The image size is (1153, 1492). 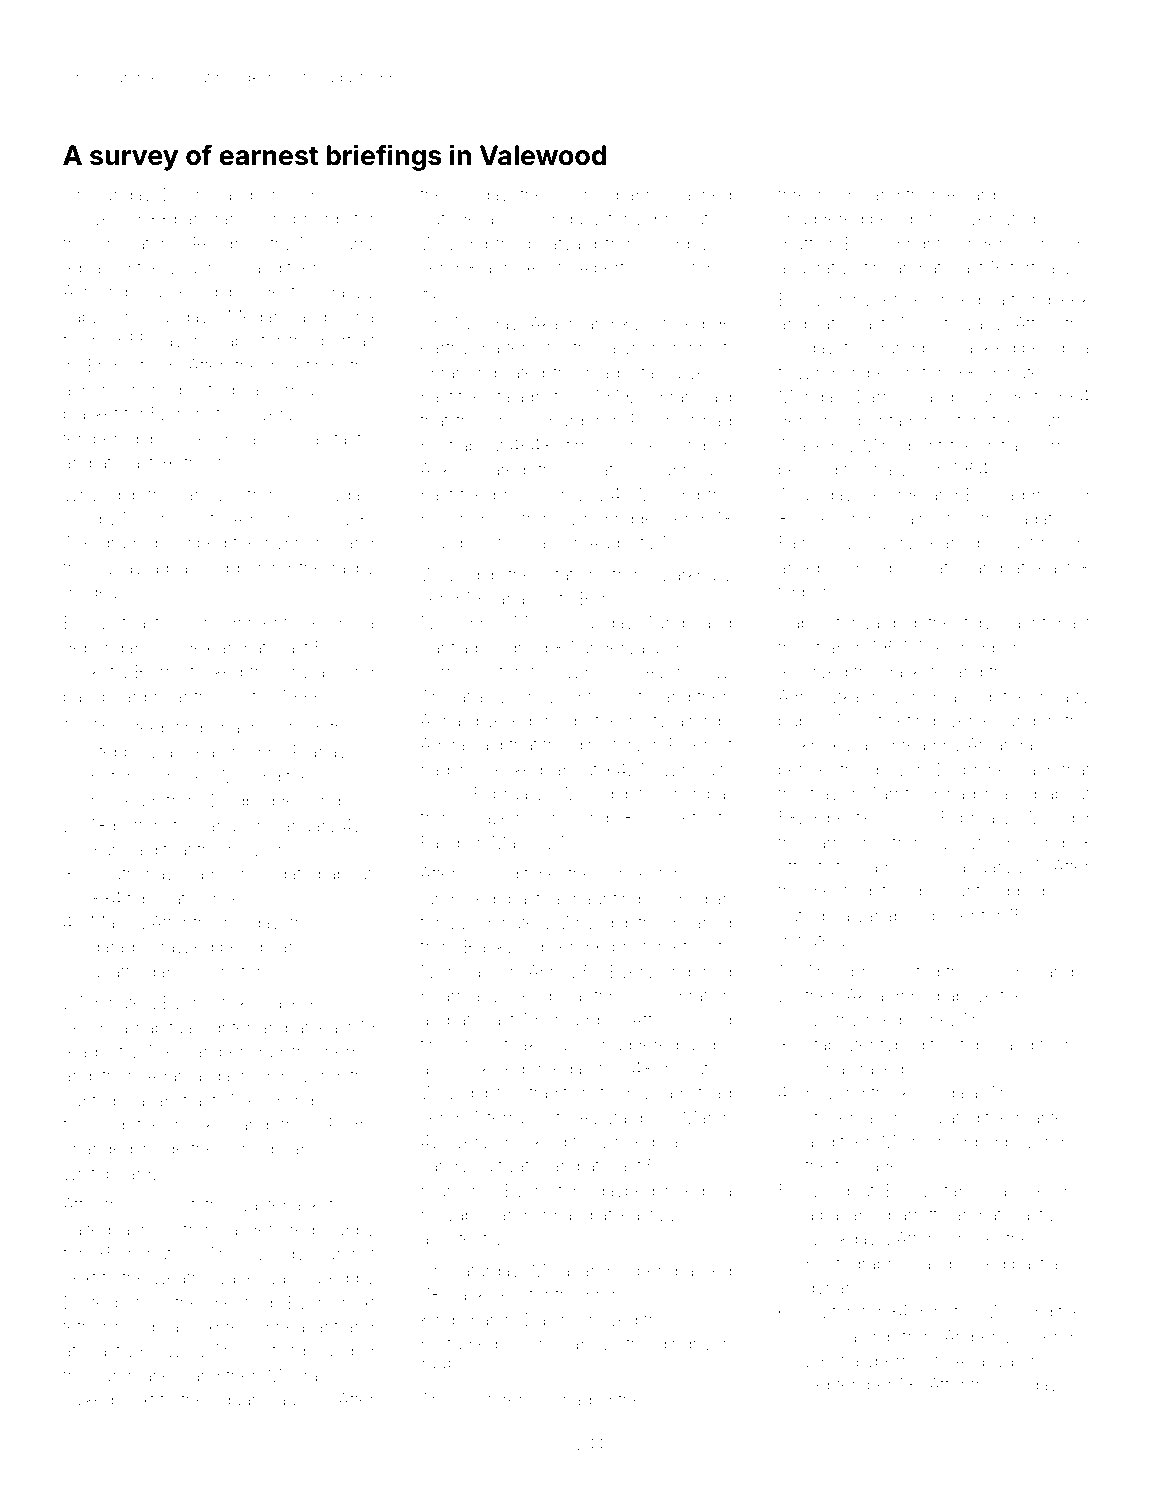 I want to click on stocked, so click(x=212, y=671).
